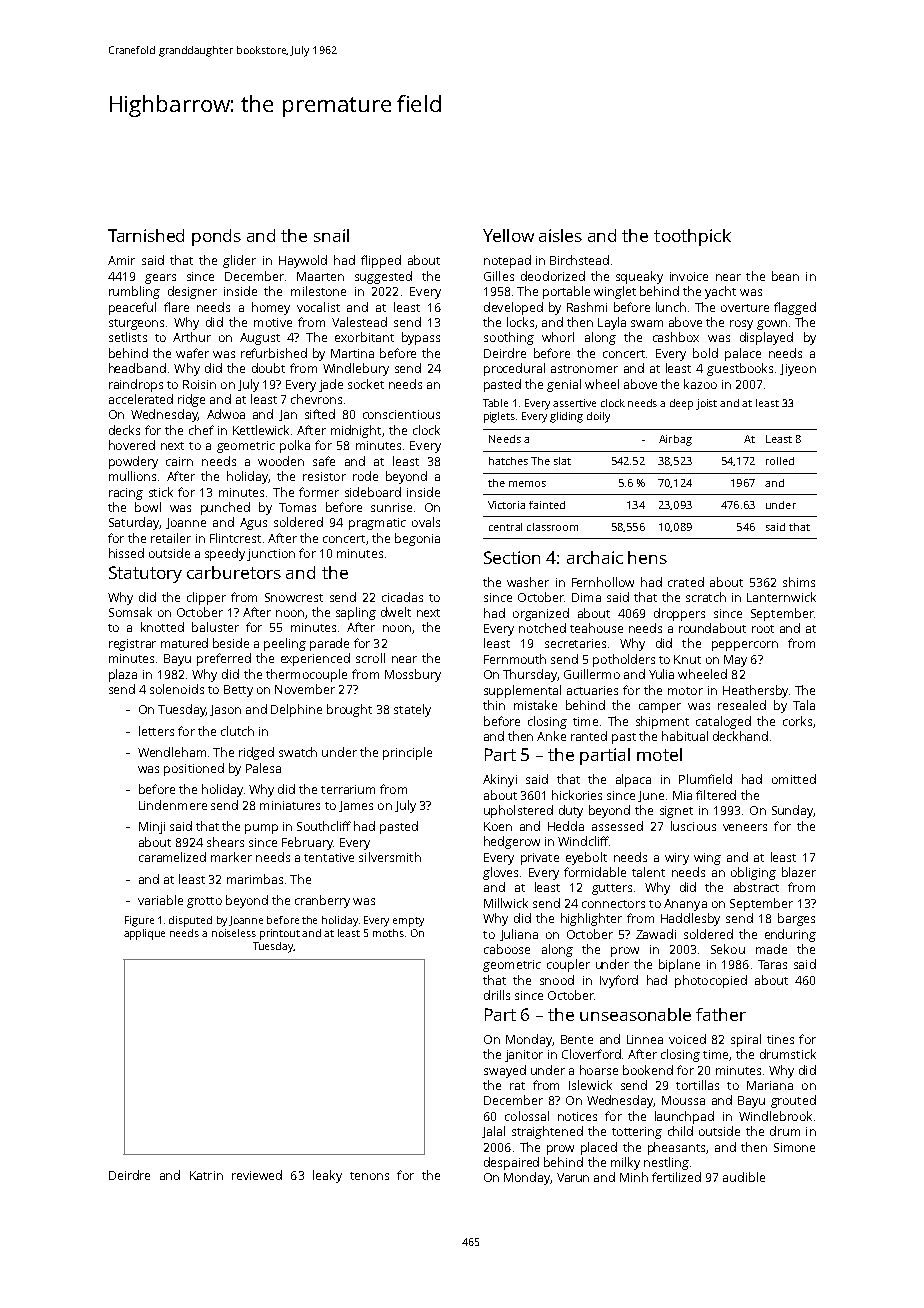 This screenshot has height=1308, width=924. What do you see at coordinates (396, 612) in the screenshot?
I see `dwelt` at bounding box center [396, 612].
